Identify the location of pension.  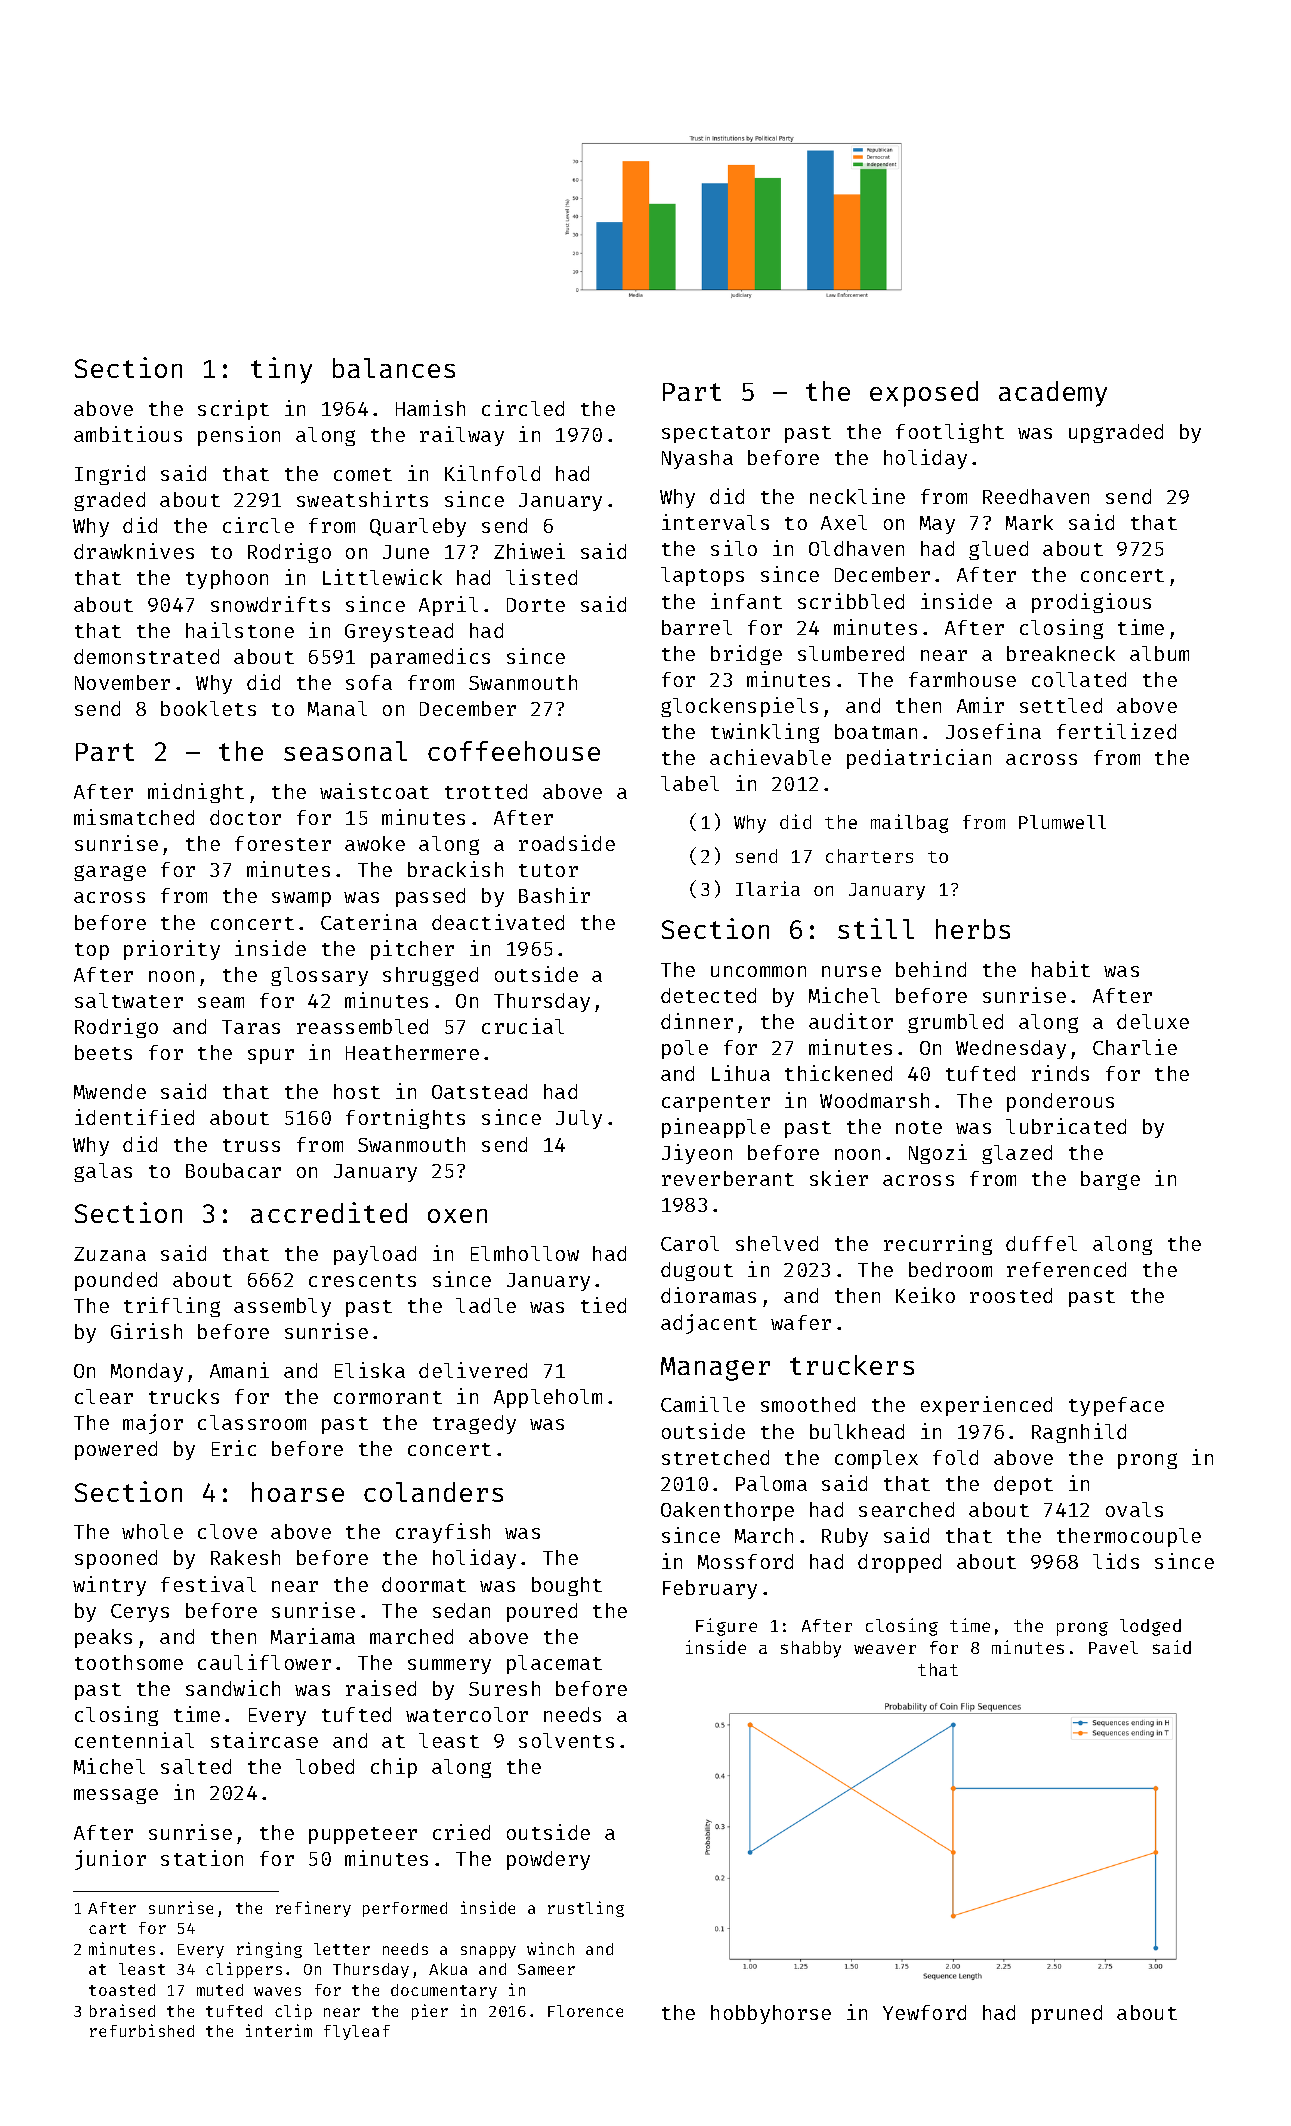
(239, 436).
